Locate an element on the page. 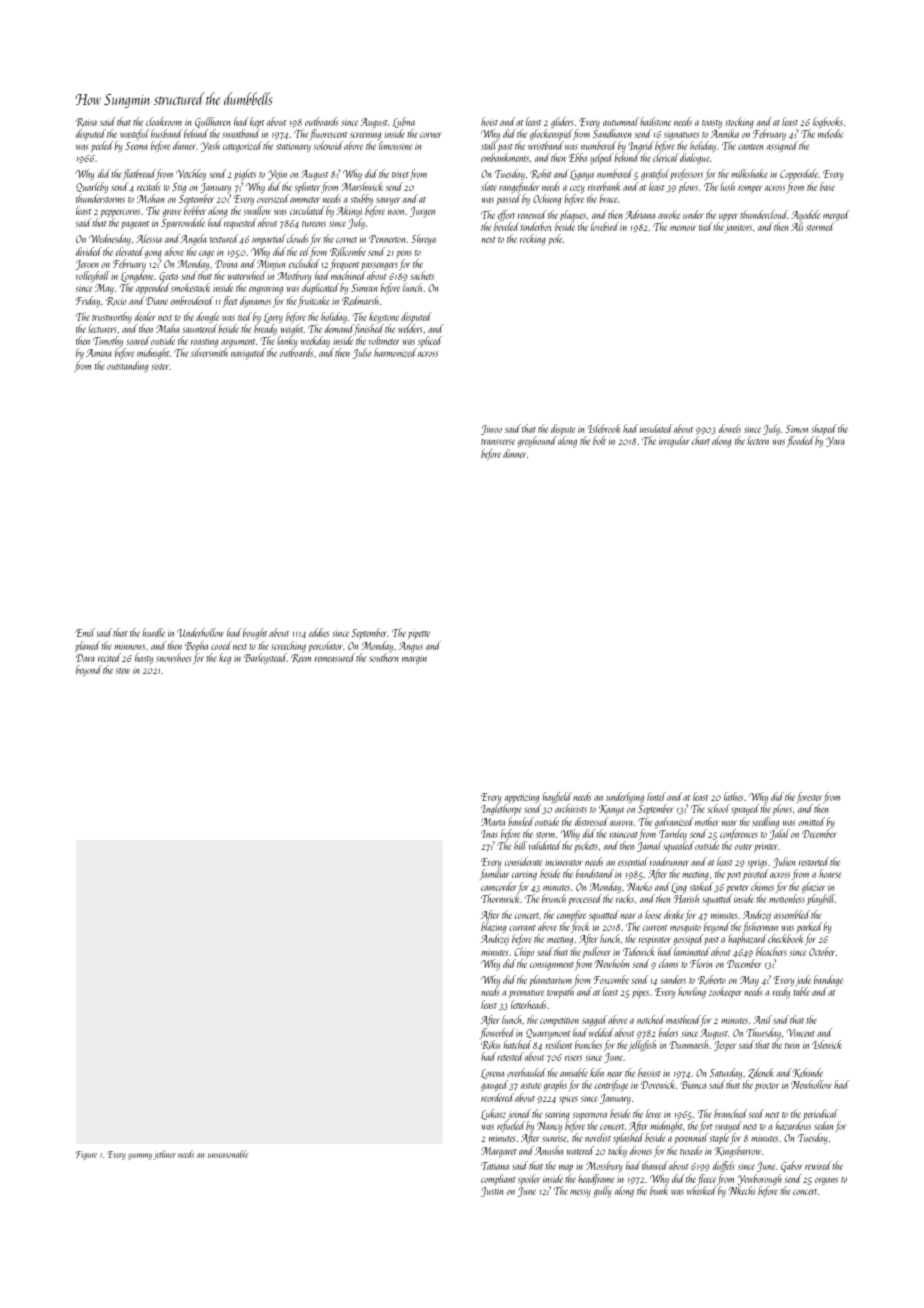  stew is located at coordinates (122, 671).
